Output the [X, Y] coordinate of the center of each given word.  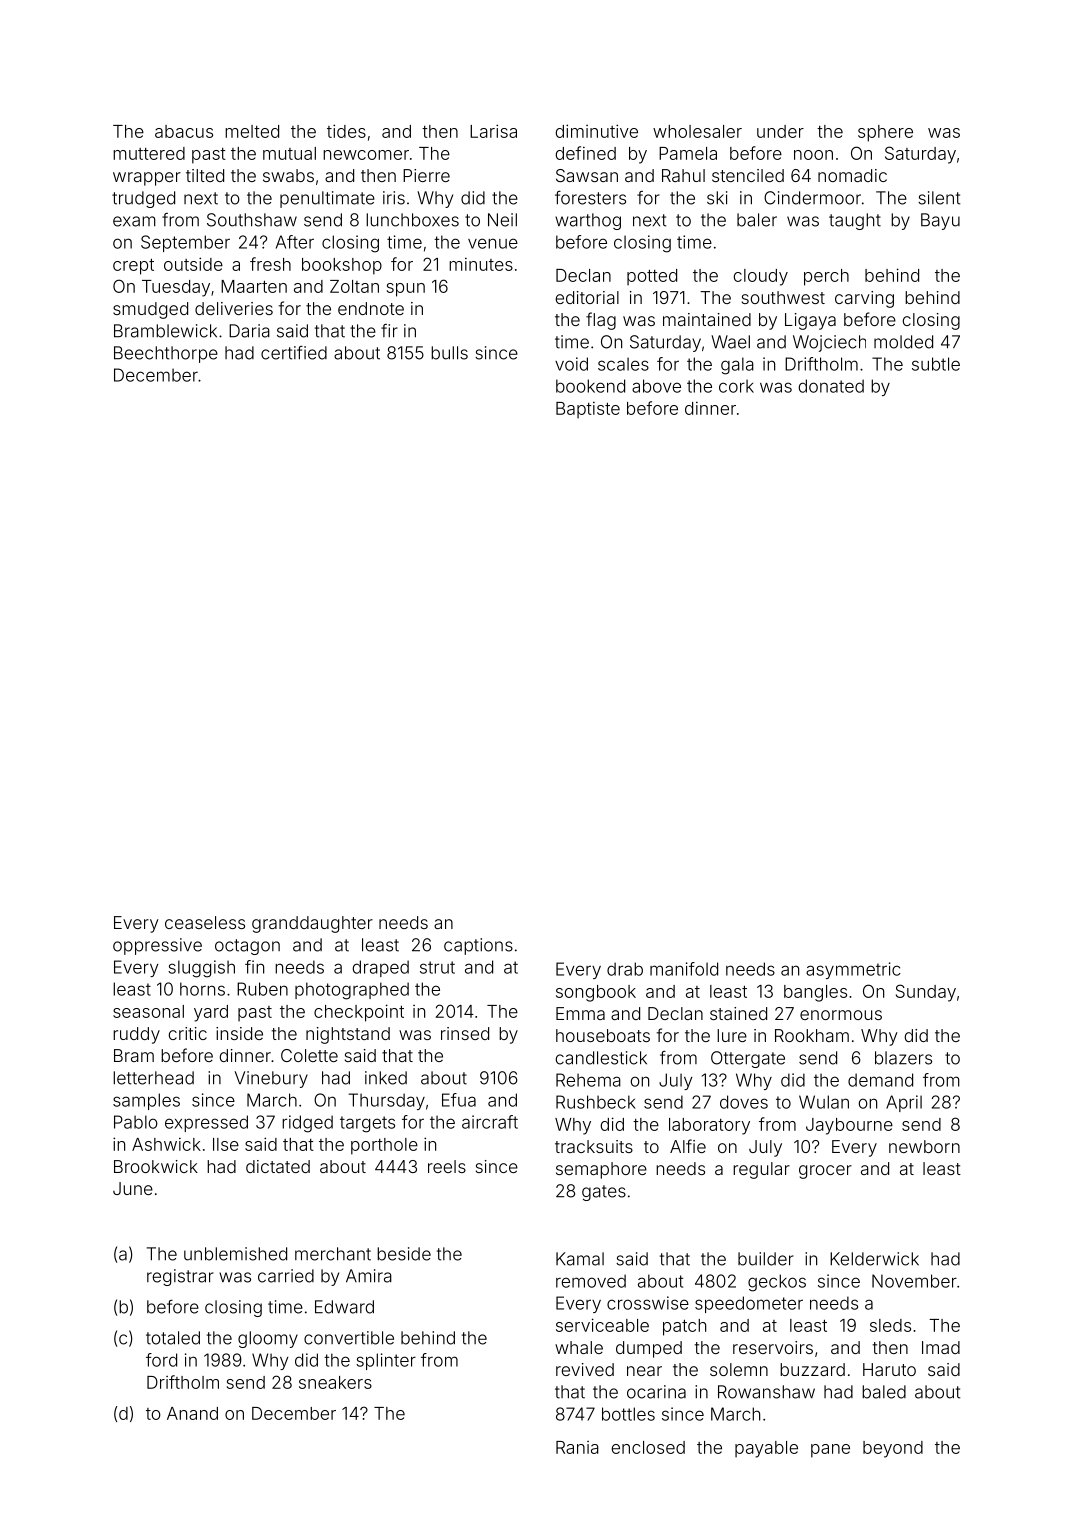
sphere [885, 133]
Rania [577, 1447]
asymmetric [853, 970]
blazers [903, 1058]
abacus [184, 131]
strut [437, 967]
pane [830, 1451]
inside [239, 1033]
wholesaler [697, 131]
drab [625, 969]
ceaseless [205, 922]
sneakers [335, 1382]
